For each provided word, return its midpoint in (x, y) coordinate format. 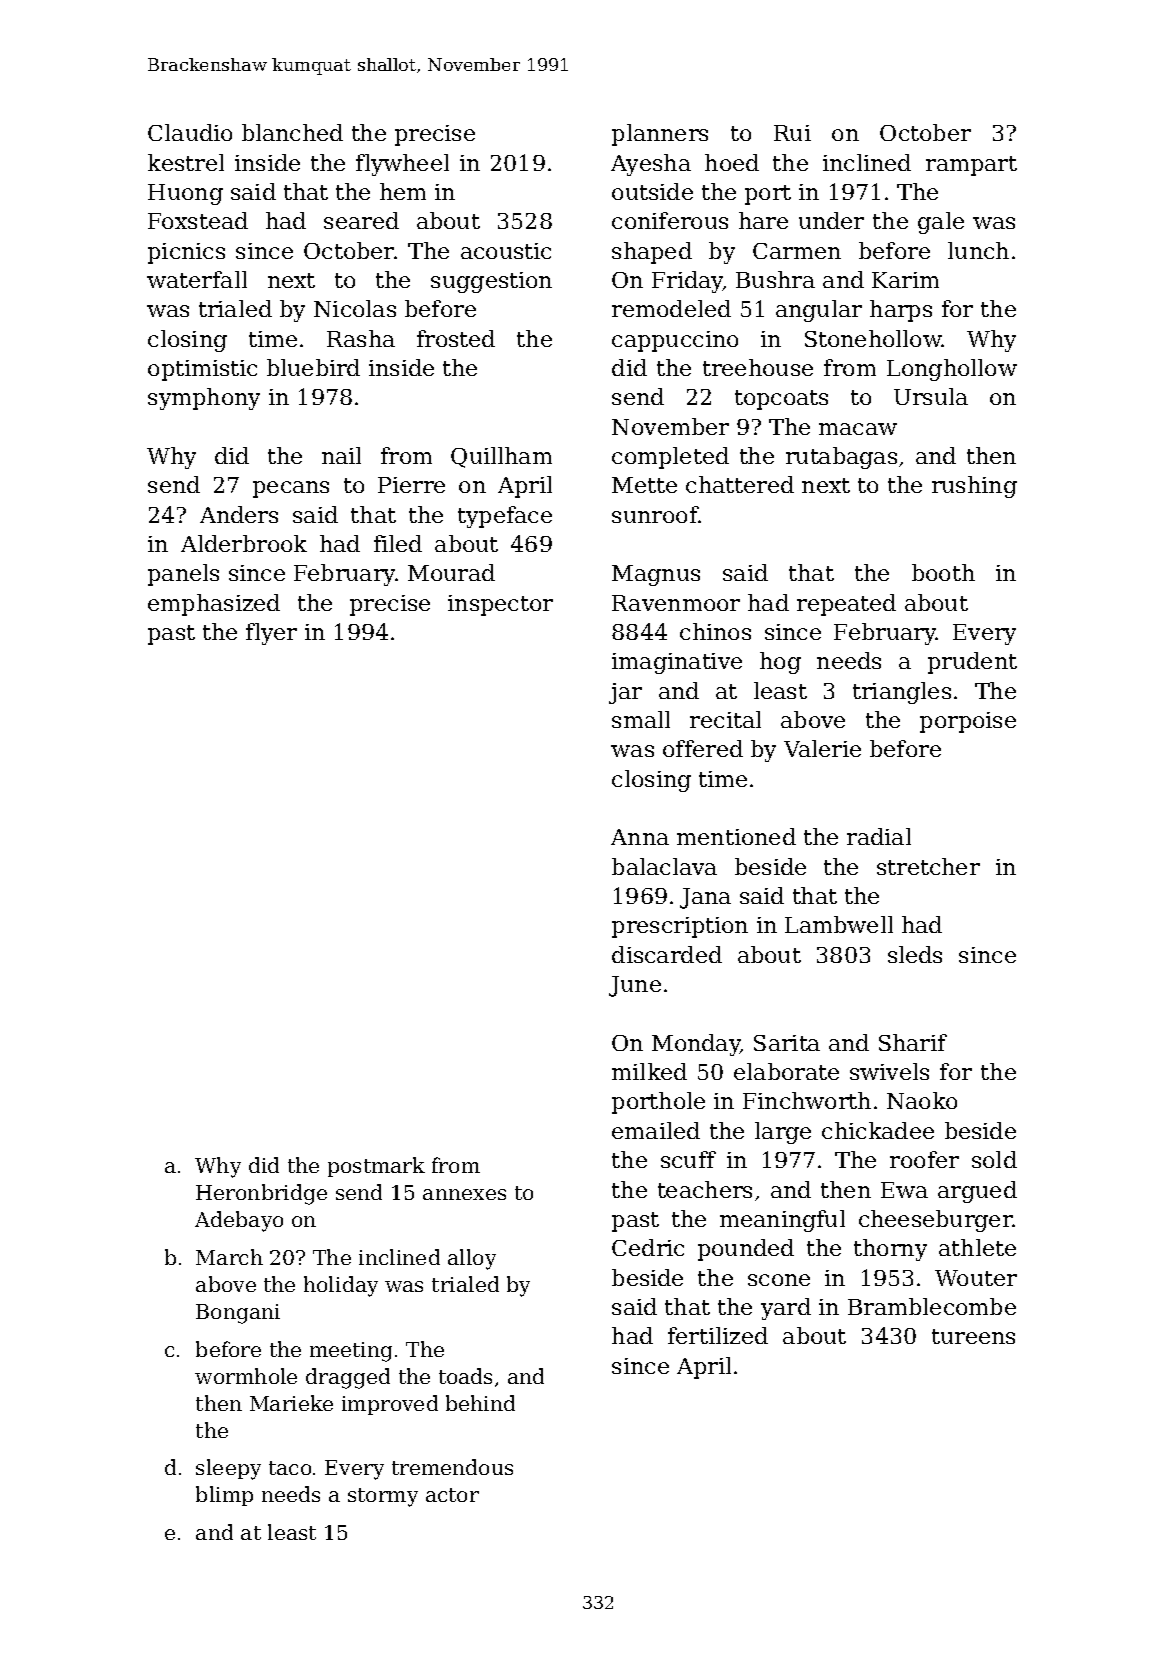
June (635, 986)
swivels (889, 1071)
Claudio (190, 132)
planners (660, 135)
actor (452, 1495)
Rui (792, 133)
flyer (271, 634)
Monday (696, 1045)
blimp (224, 1496)
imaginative (677, 663)
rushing (974, 487)
